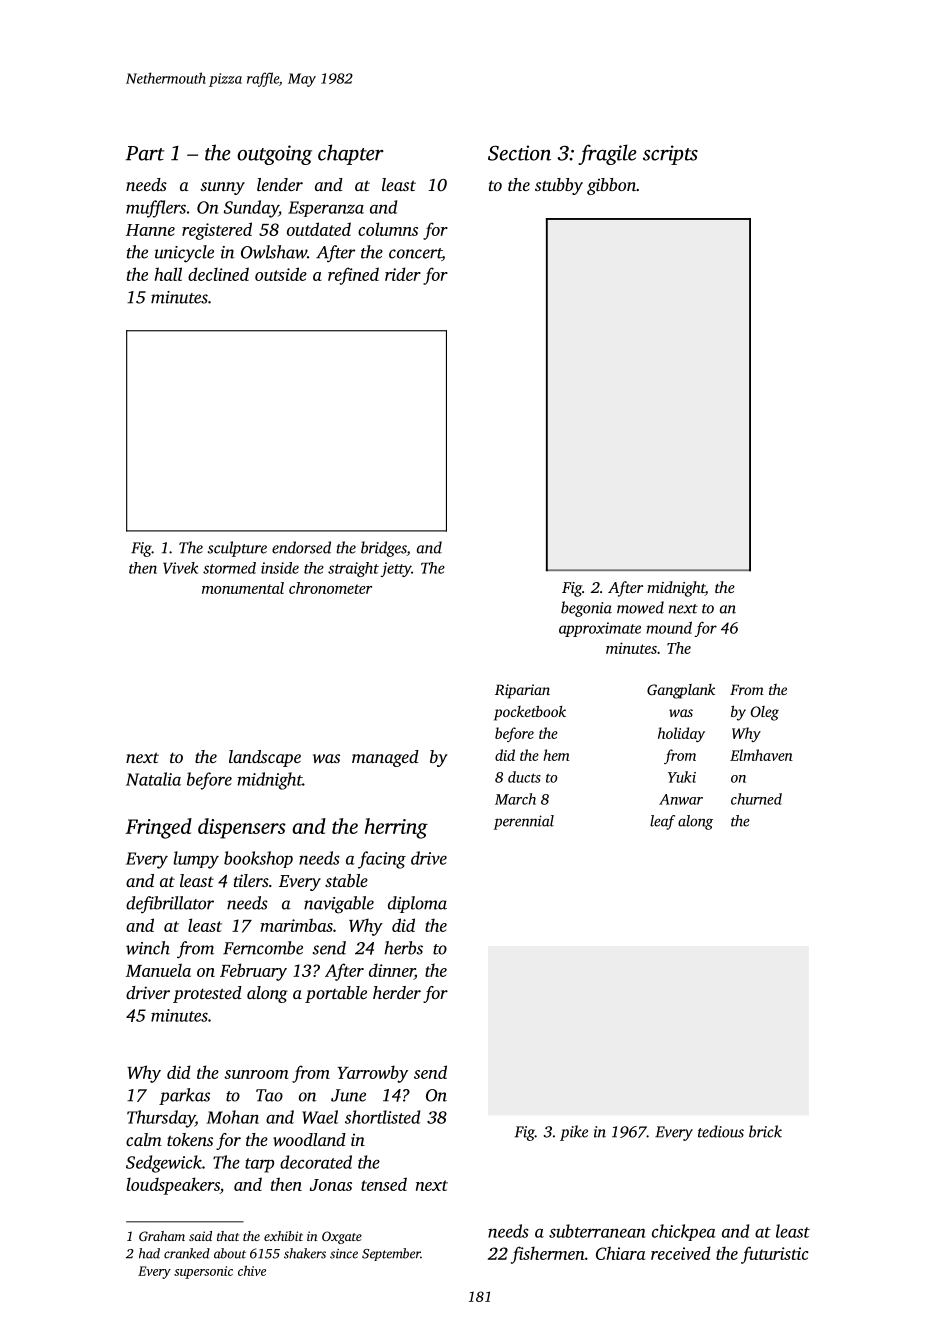 This screenshot has height=1328, width=935. Describe the element at coordinates (670, 155) in the screenshot. I see `scripts` at that location.
